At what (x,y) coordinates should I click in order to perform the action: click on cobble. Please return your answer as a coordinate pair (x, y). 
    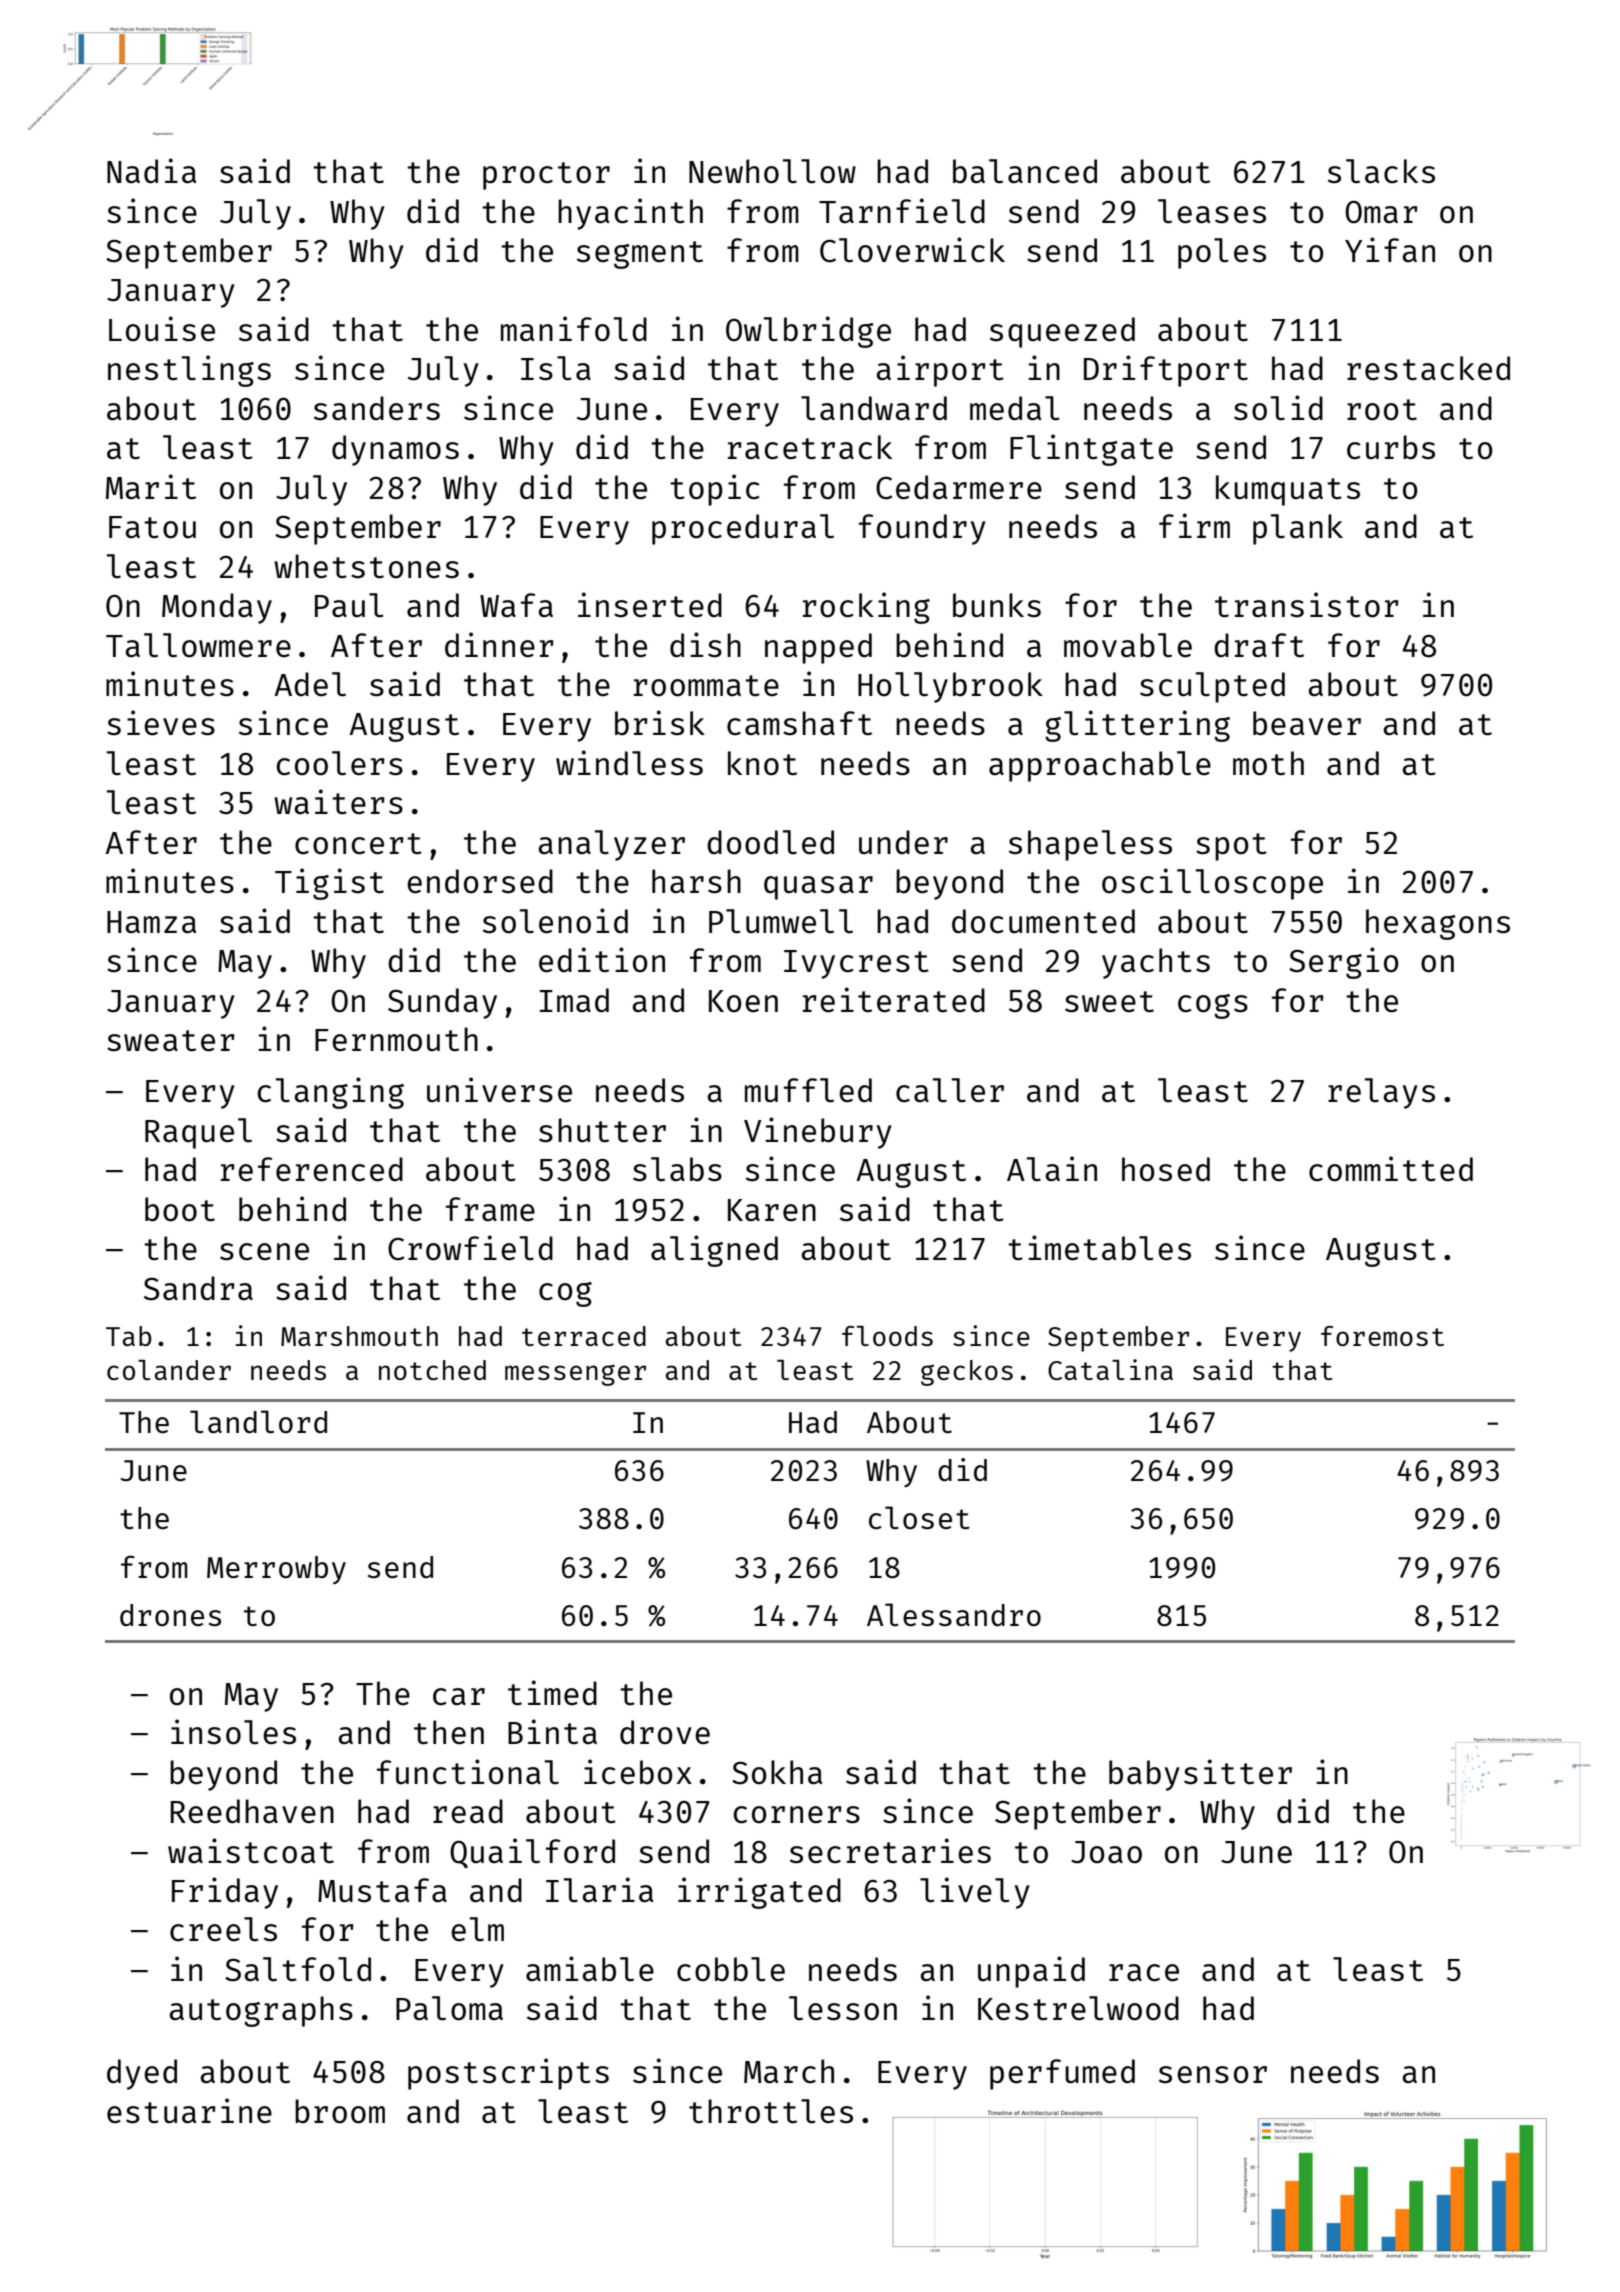
    Looking at the image, I should click on (731, 1969).
